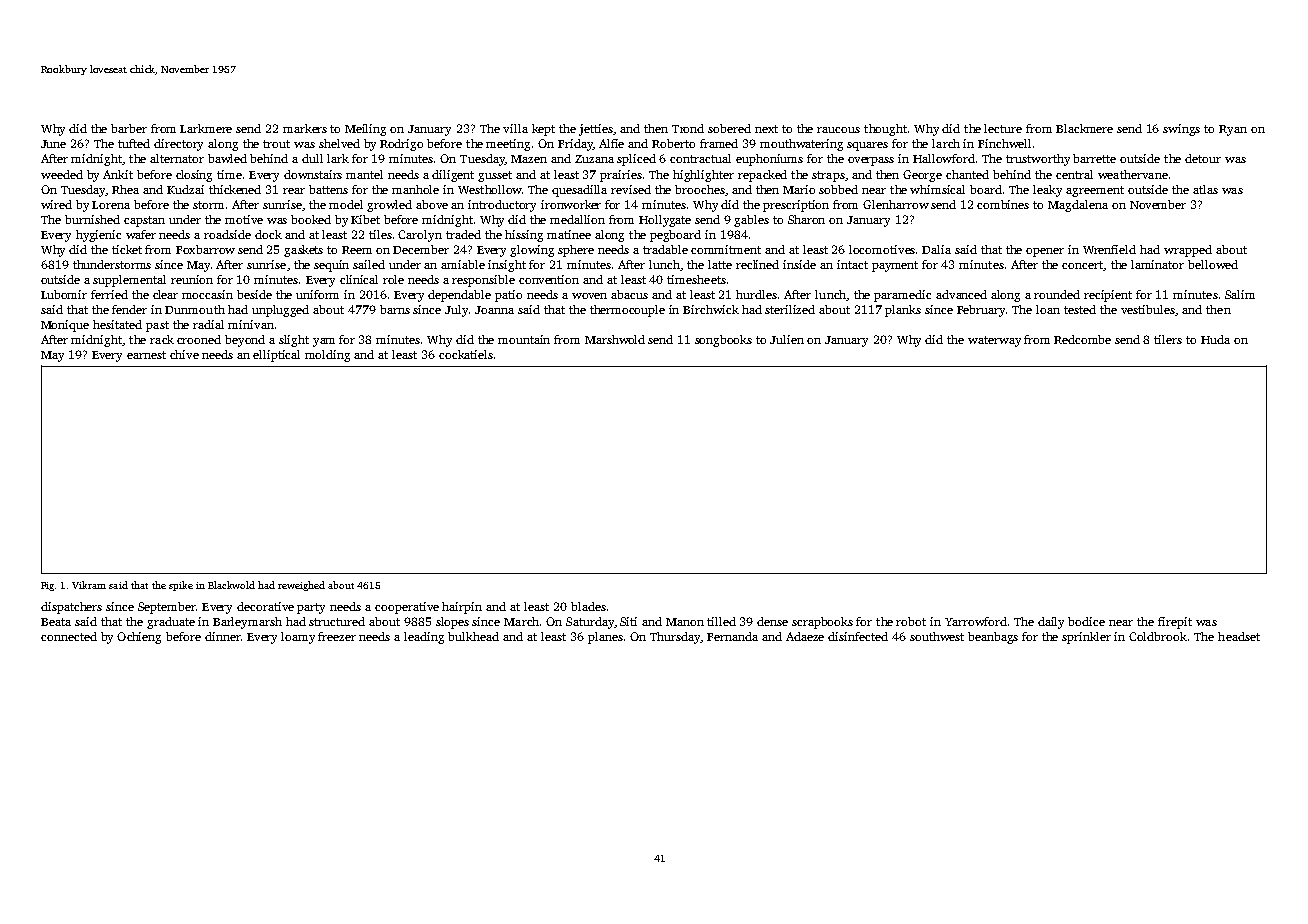  Describe the element at coordinates (89, 585) in the screenshot. I see `Vikram` at that location.
